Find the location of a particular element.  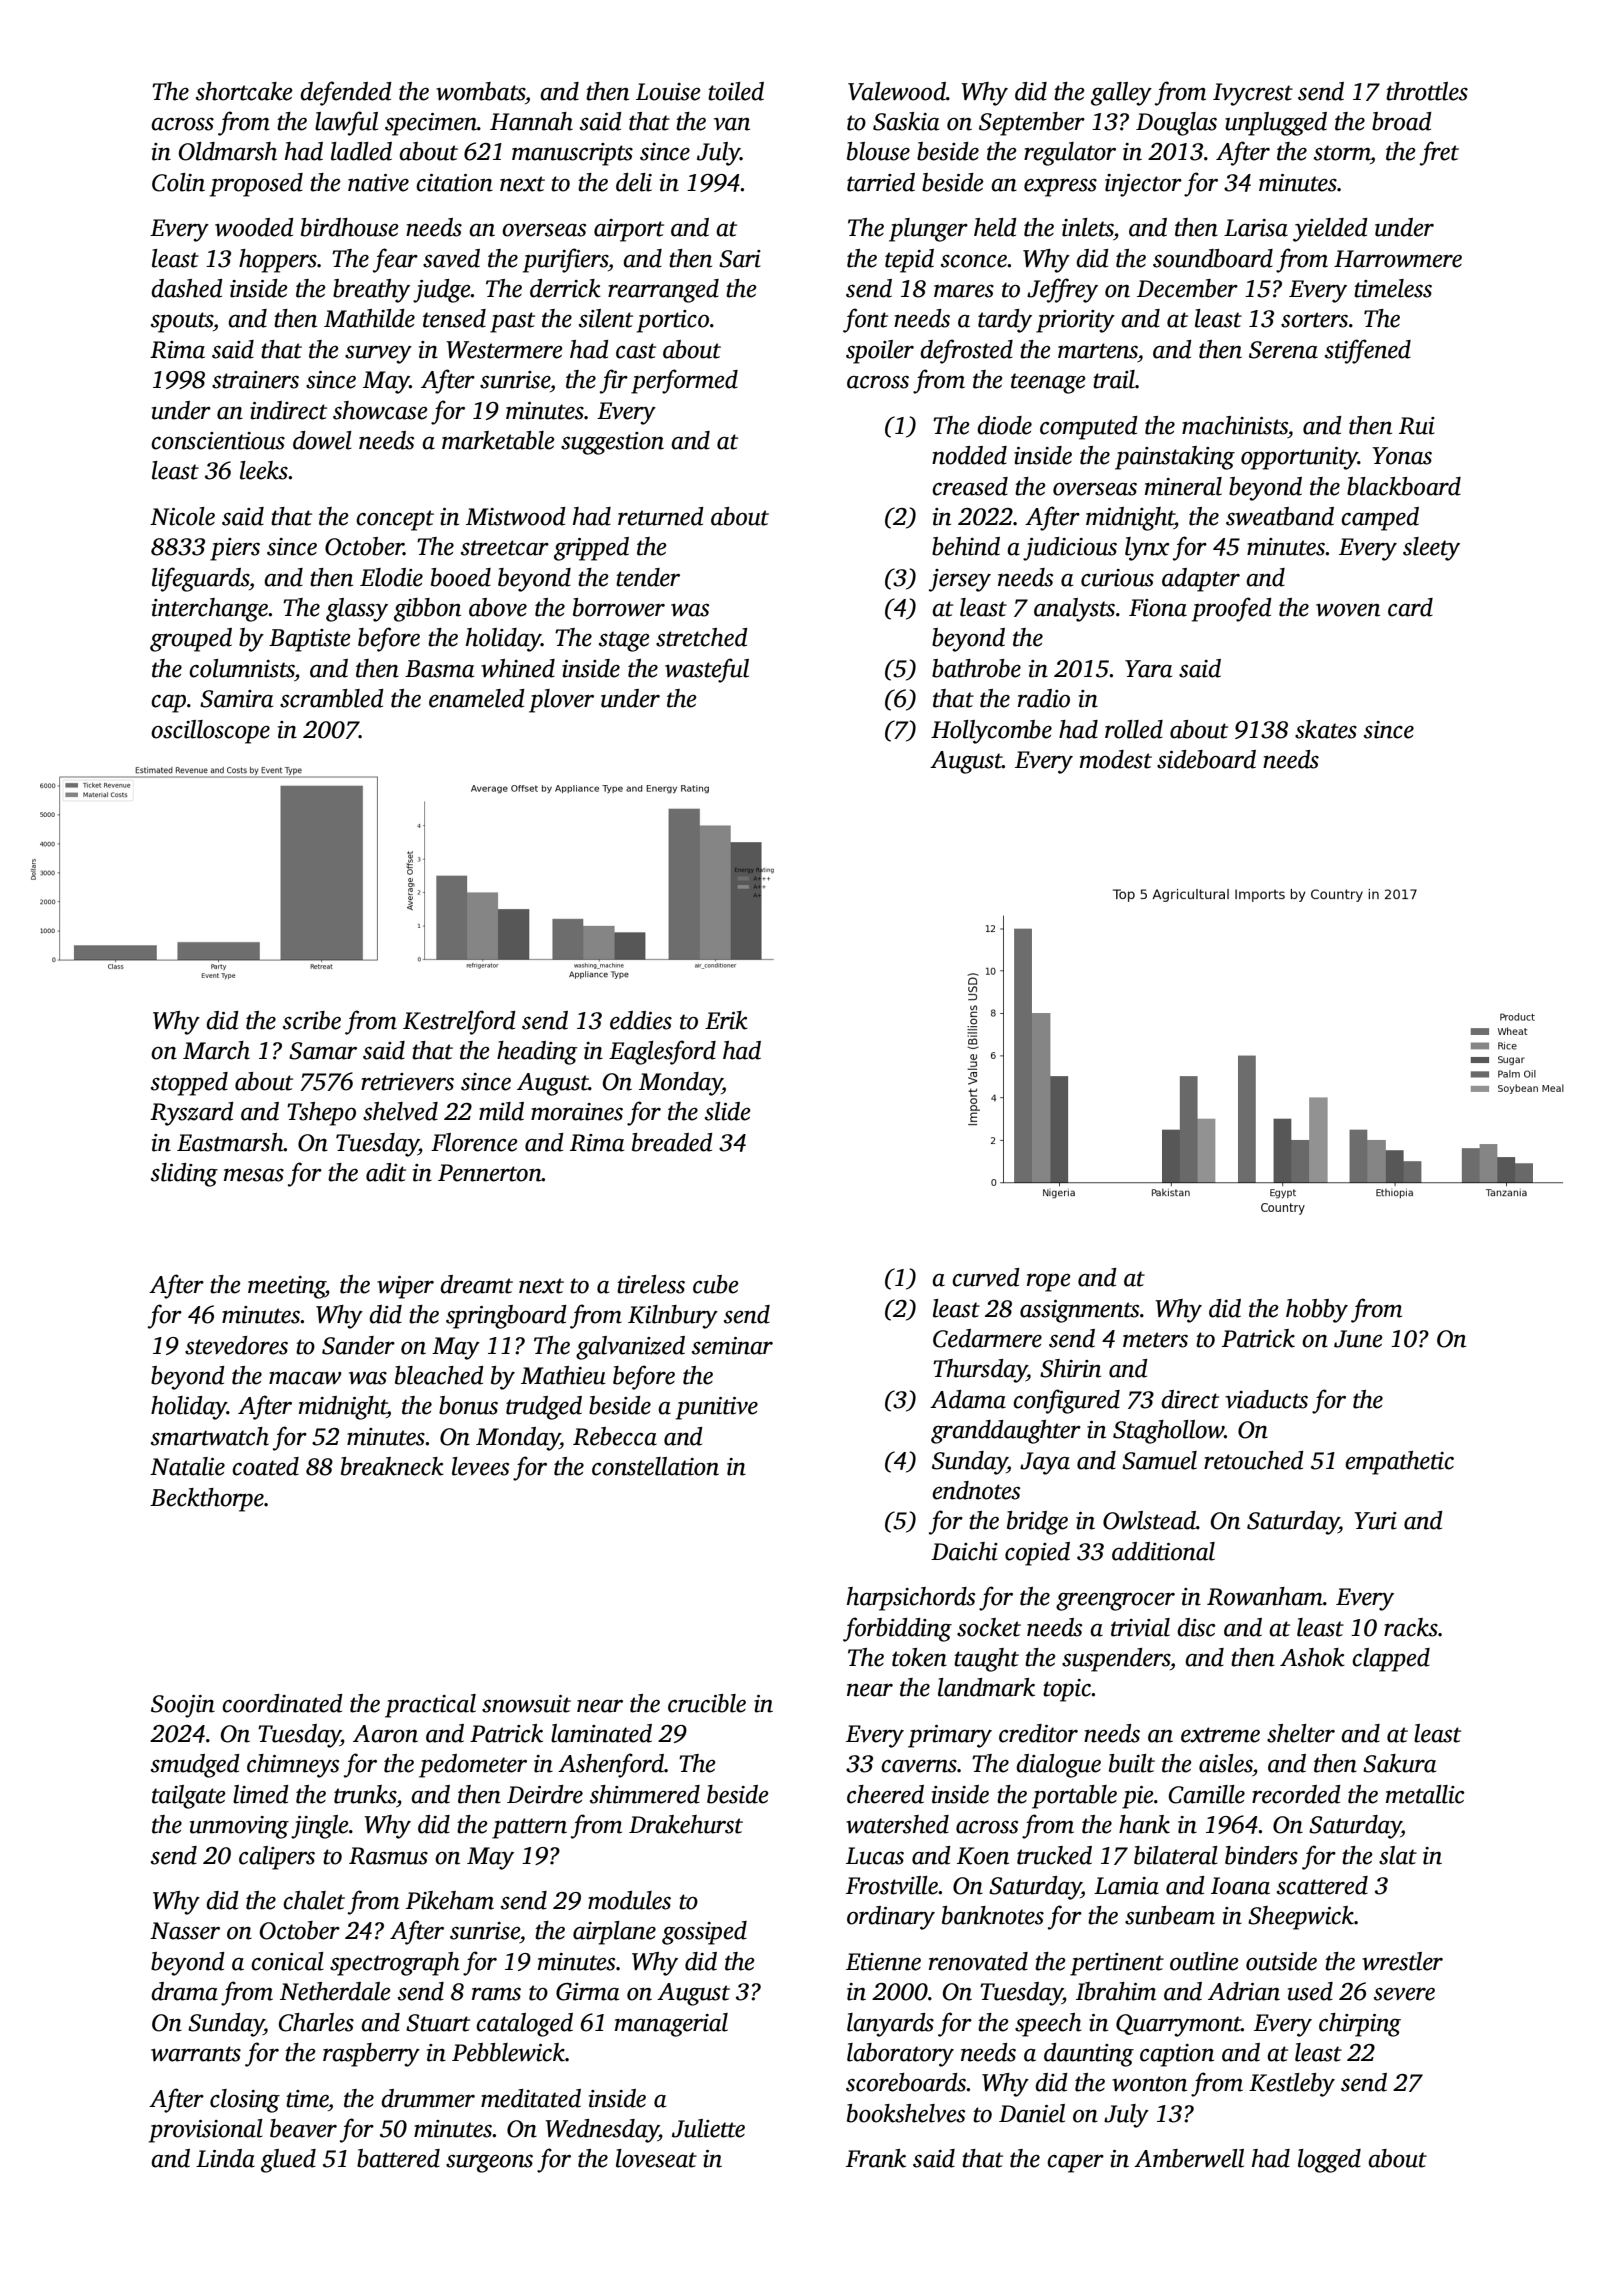

slide is located at coordinates (728, 1111).
